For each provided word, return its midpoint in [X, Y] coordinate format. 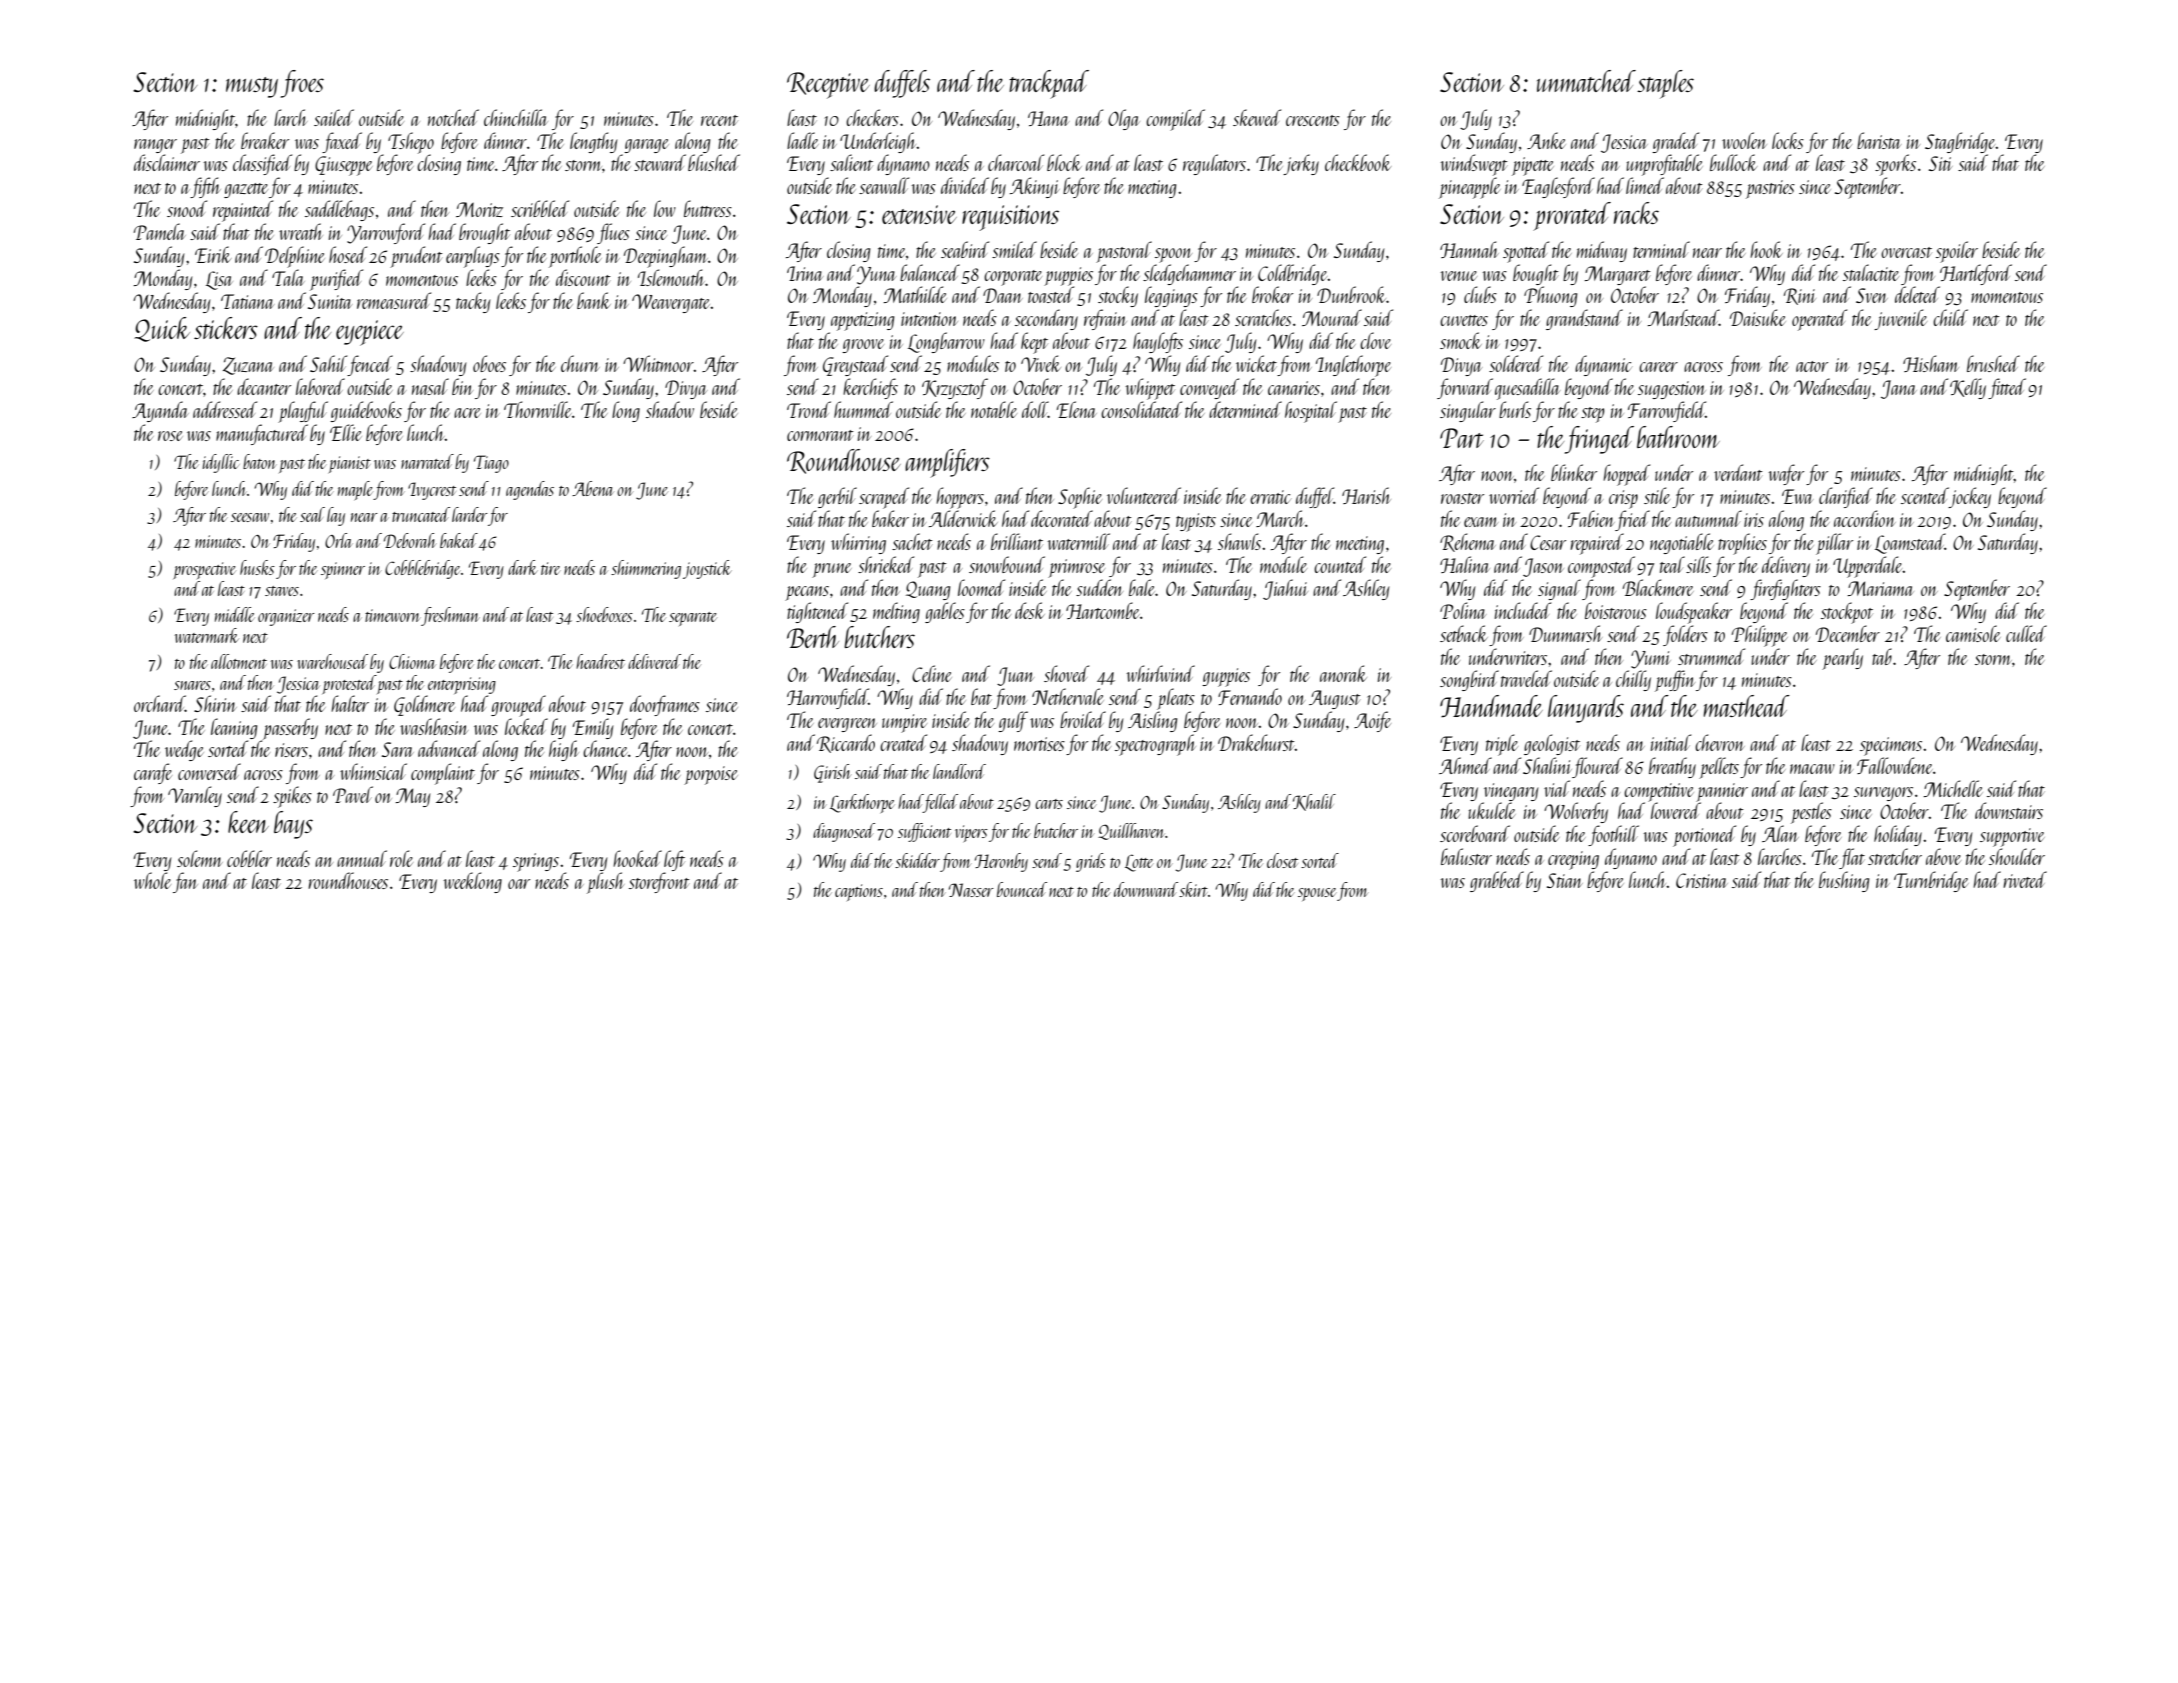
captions [859, 892]
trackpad [1049, 84]
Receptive [828, 85]
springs [536, 862]
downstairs [2009, 810]
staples [1665, 84]
